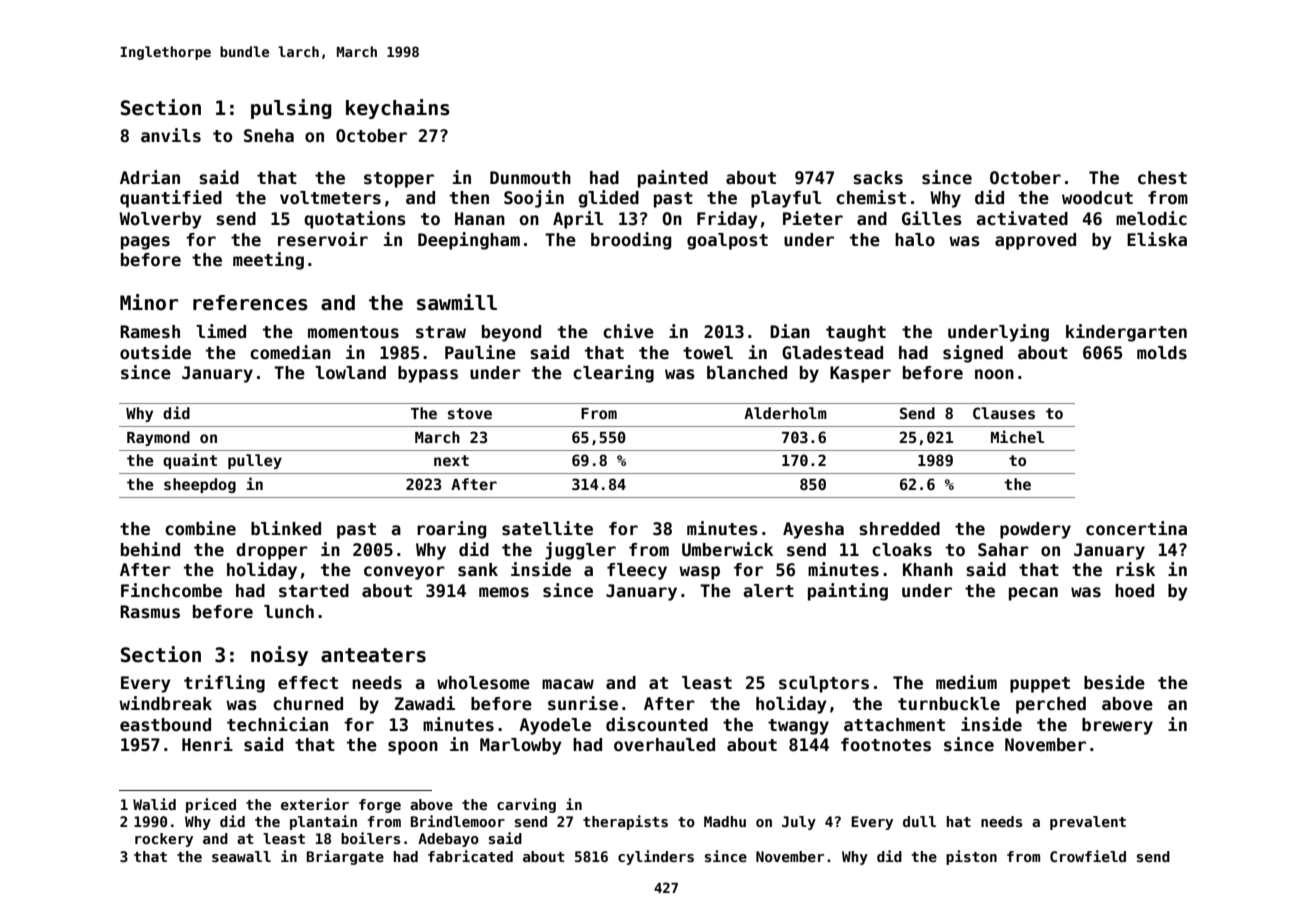  Describe the element at coordinates (398, 109) in the document. I see `keychains` at that location.
